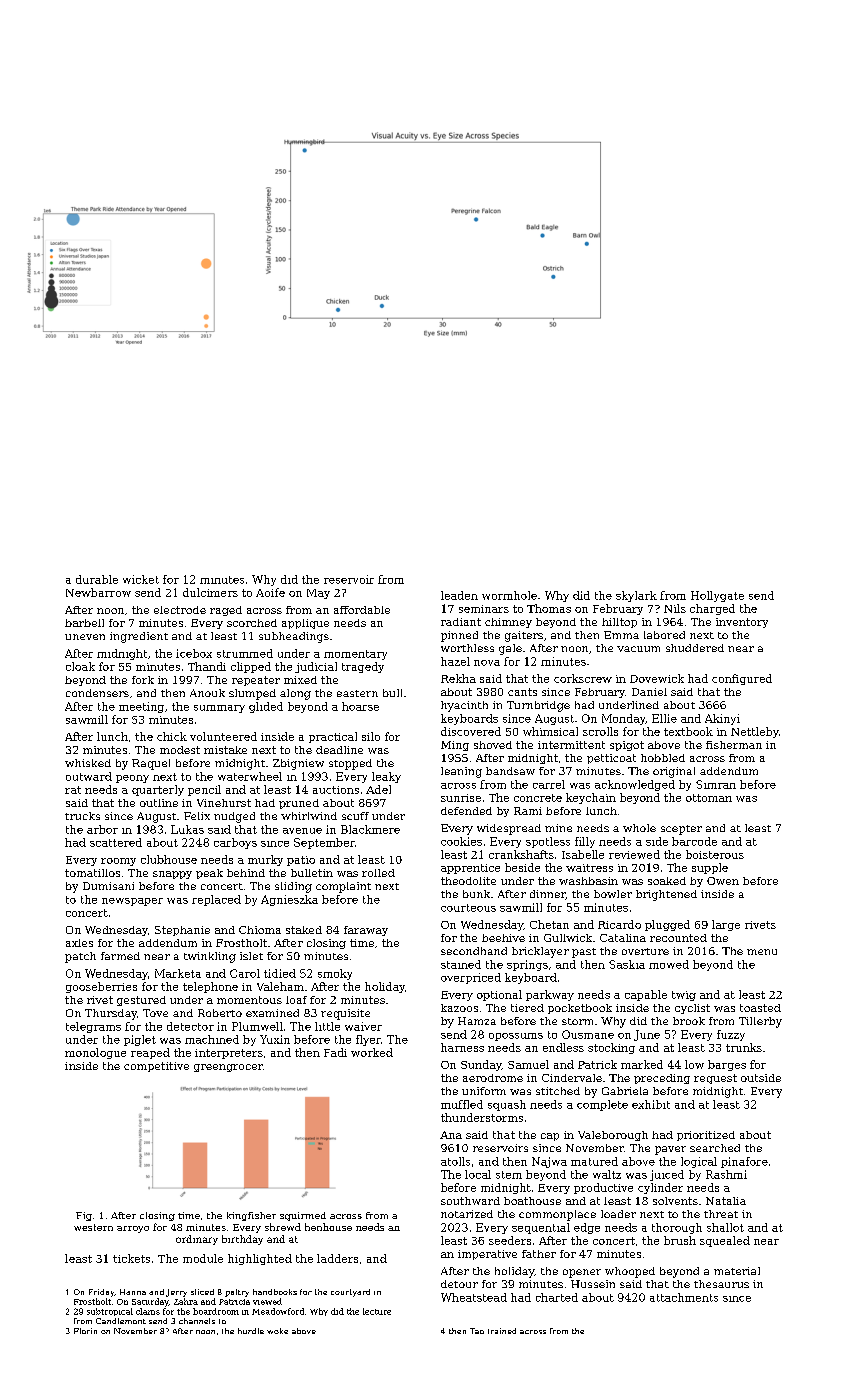 This screenshot has height=1400, width=849. Describe the element at coordinates (246, 873) in the screenshot. I see `behind` at that location.
